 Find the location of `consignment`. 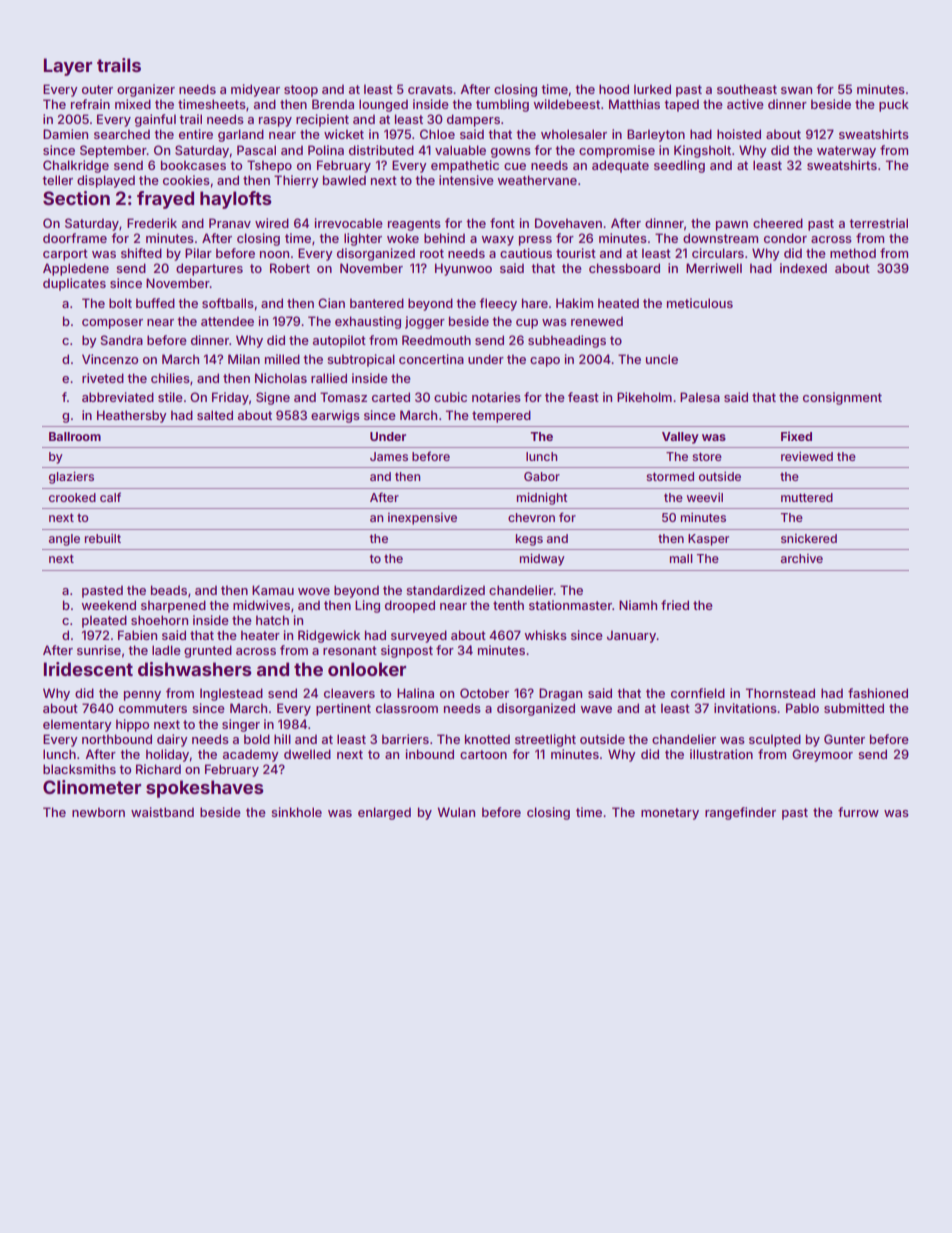

consignment is located at coordinates (842, 398).
